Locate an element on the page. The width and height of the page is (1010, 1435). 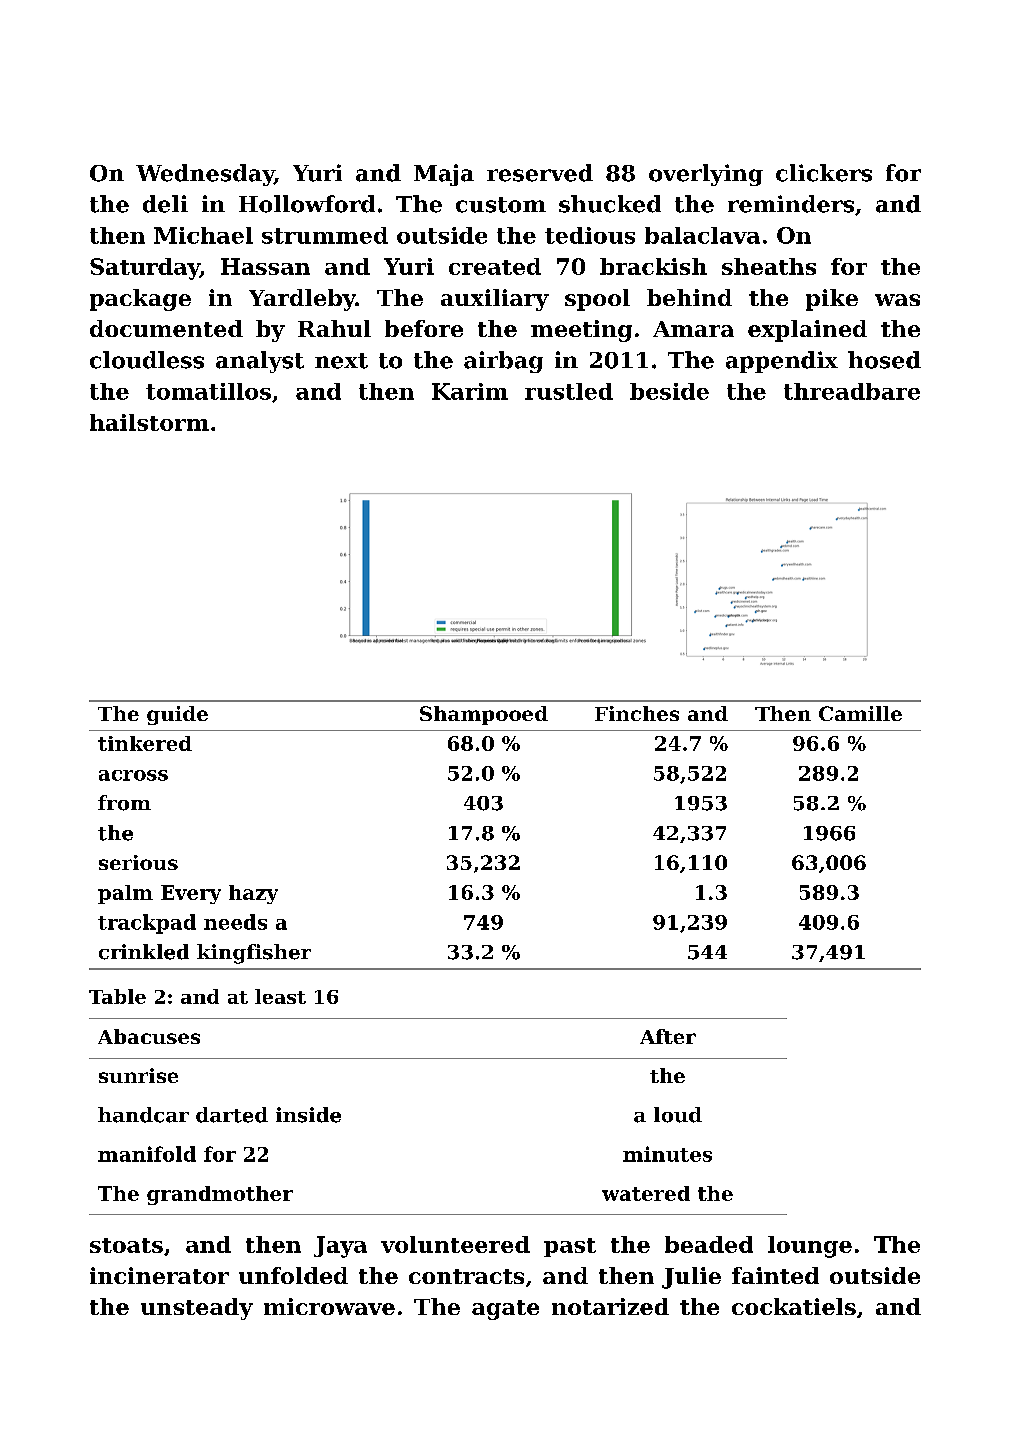
Camille is located at coordinates (860, 713).
